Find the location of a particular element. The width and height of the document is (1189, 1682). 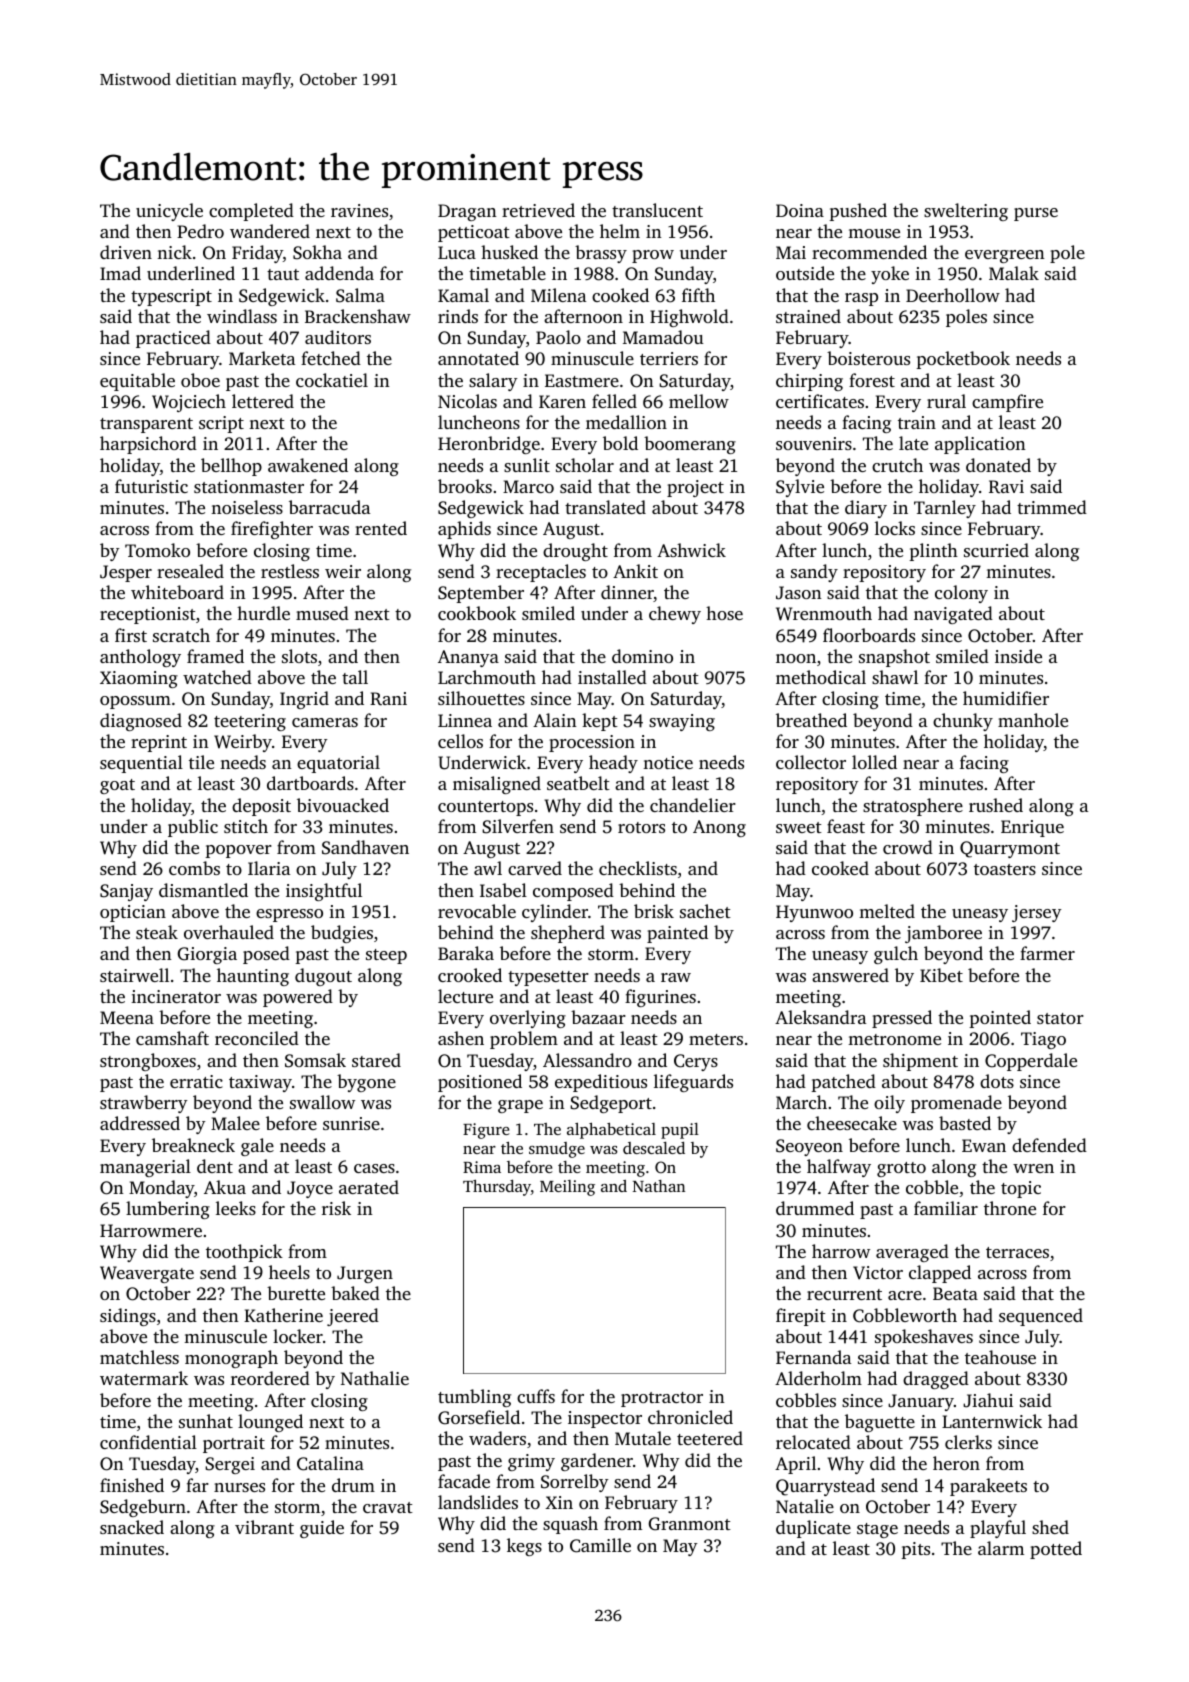

watermark is located at coordinates (144, 1378).
